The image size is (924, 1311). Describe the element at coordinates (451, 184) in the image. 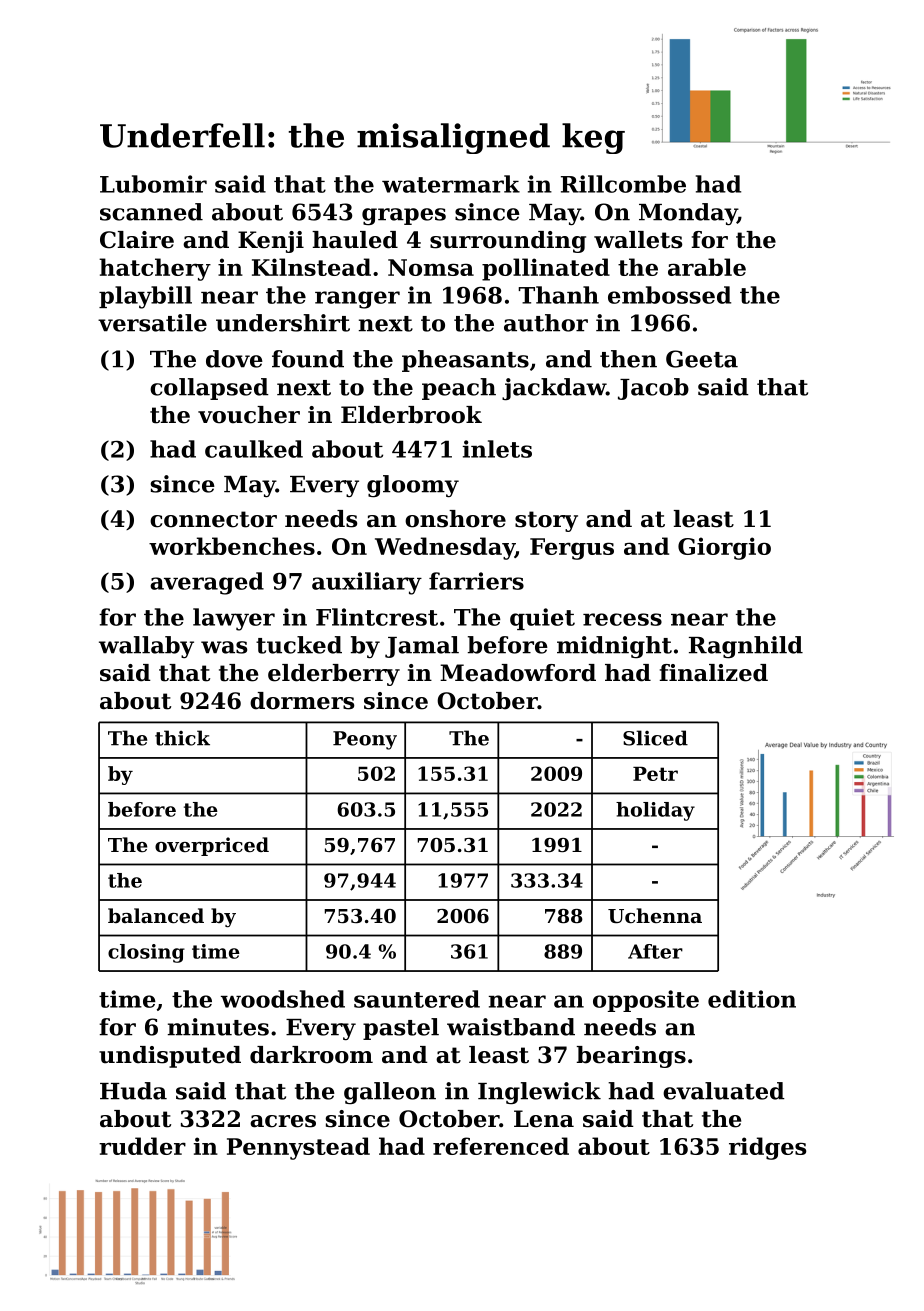

I see `watermark` at that location.
